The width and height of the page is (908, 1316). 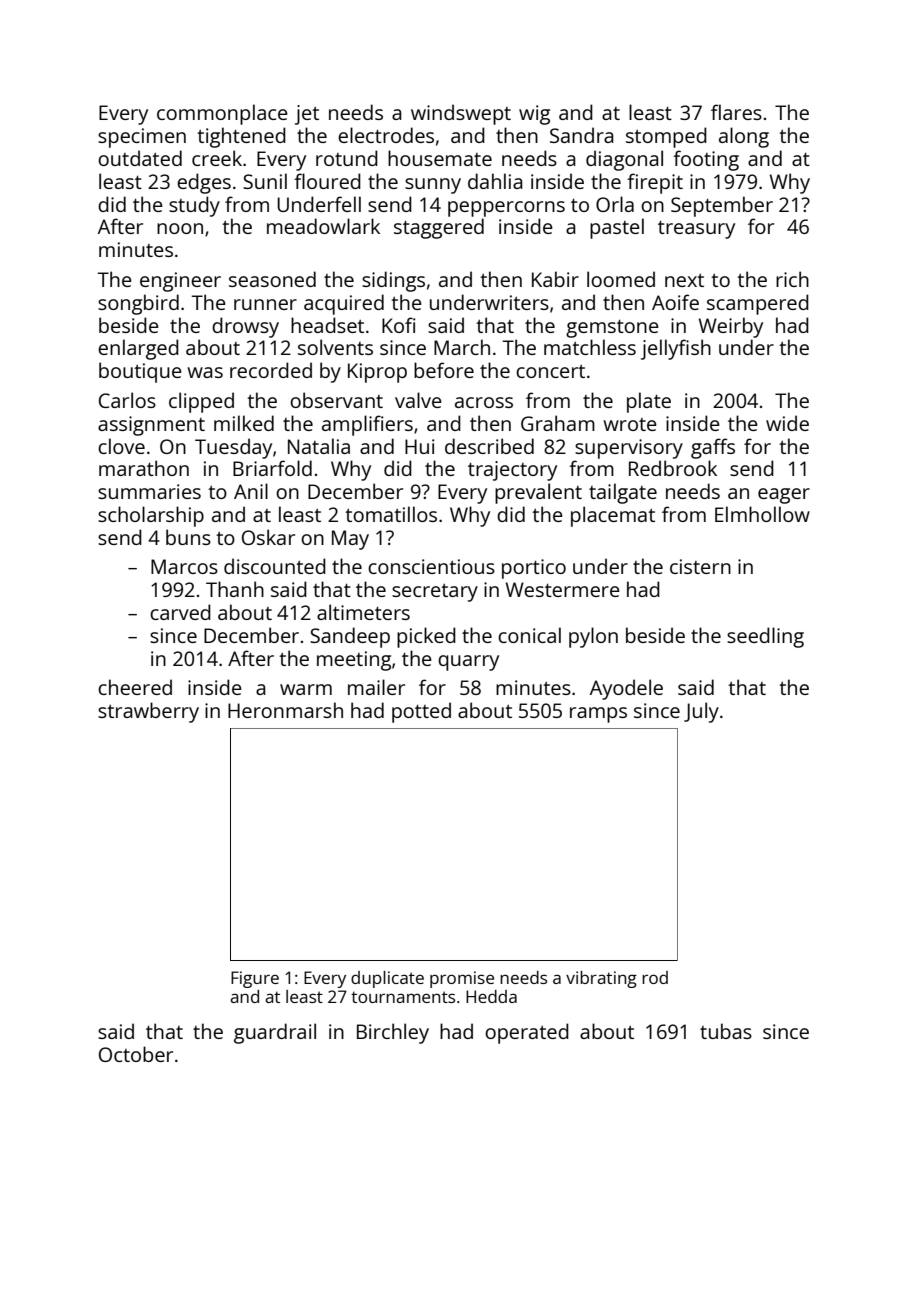 What do you see at coordinates (593, 637) in the page?
I see `pylon` at bounding box center [593, 637].
